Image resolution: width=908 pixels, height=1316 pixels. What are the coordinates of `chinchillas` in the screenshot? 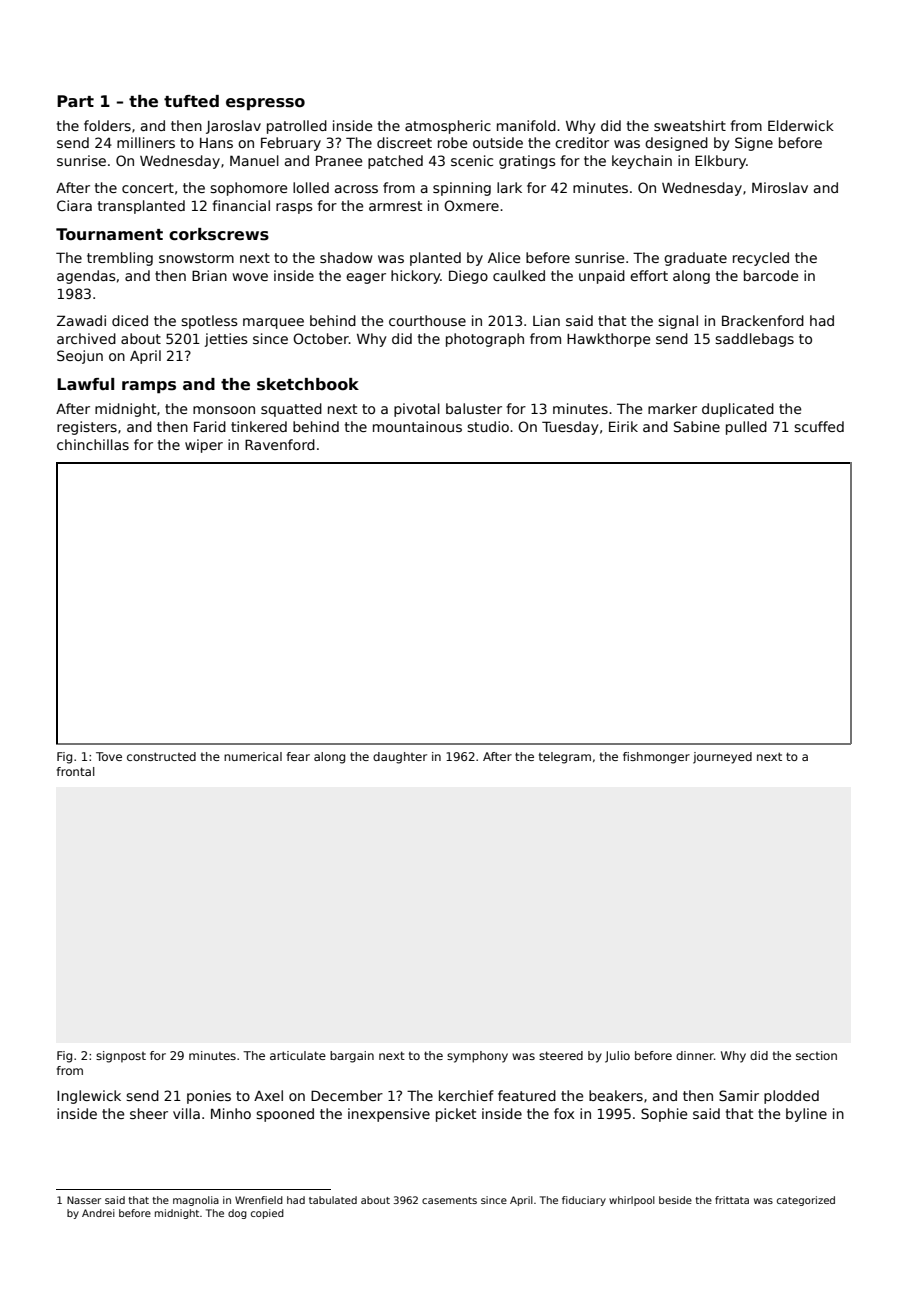 It's located at (93, 444).
